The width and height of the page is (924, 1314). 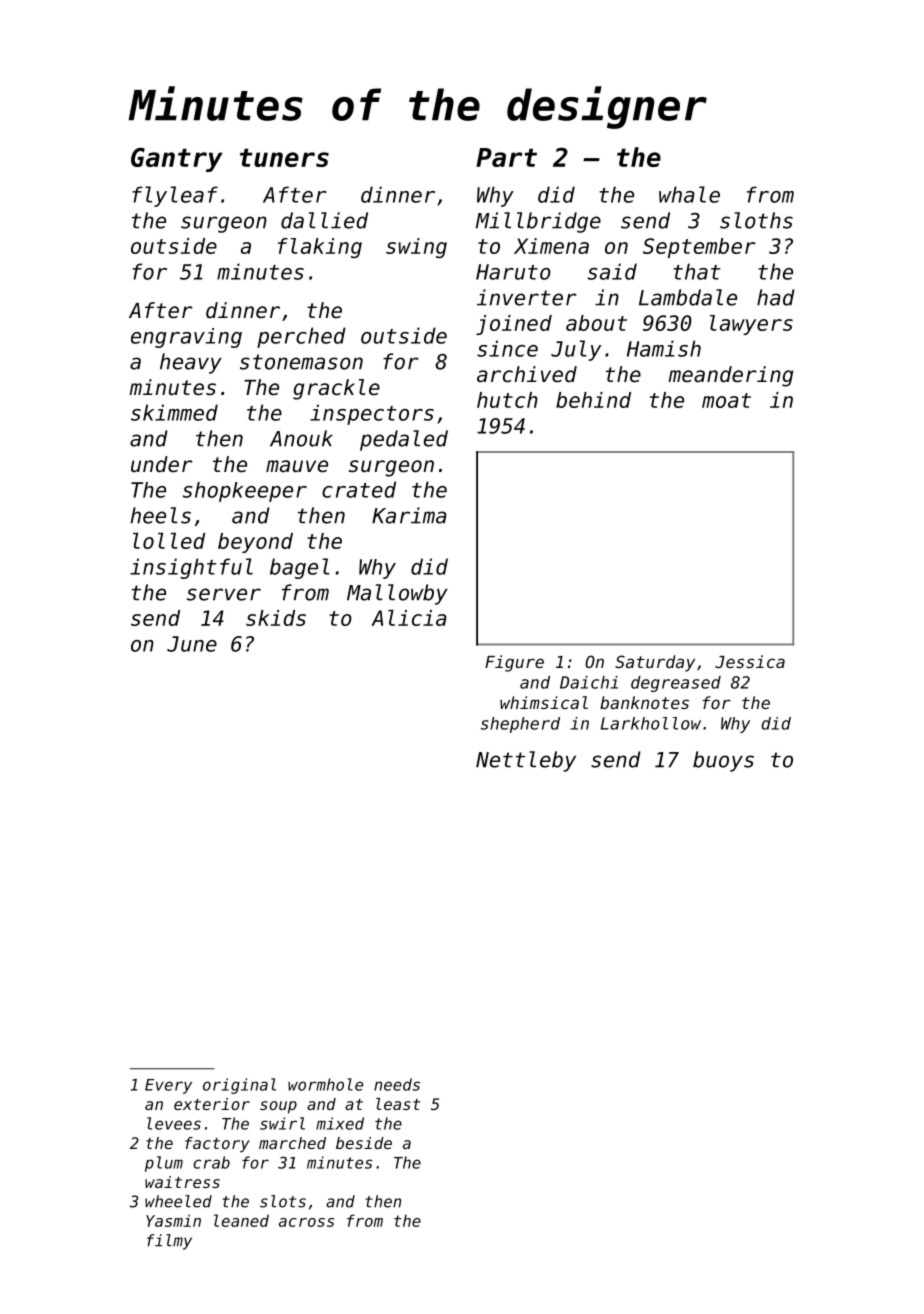 I want to click on flyleaf, so click(x=175, y=196).
